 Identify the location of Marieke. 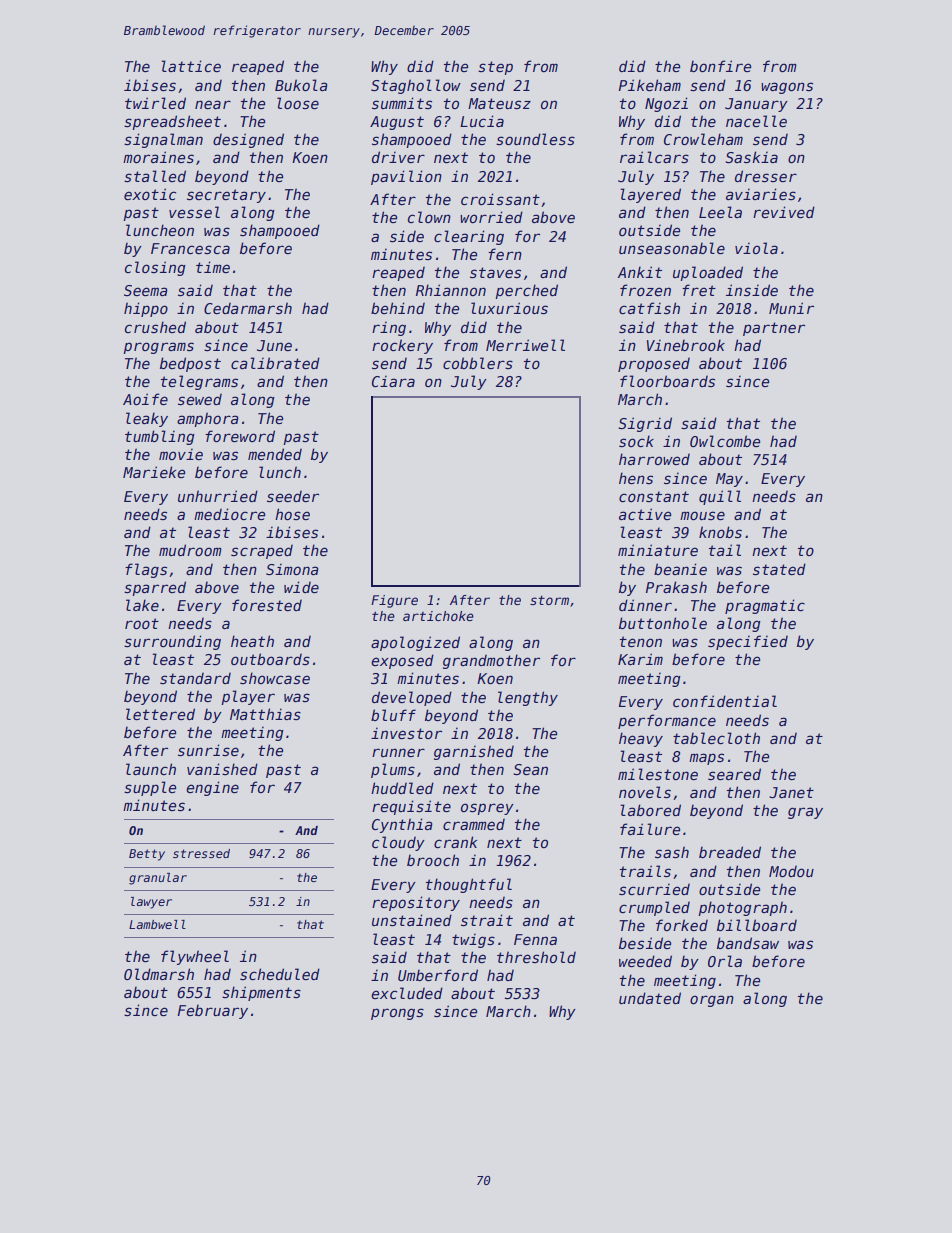
(154, 472).
